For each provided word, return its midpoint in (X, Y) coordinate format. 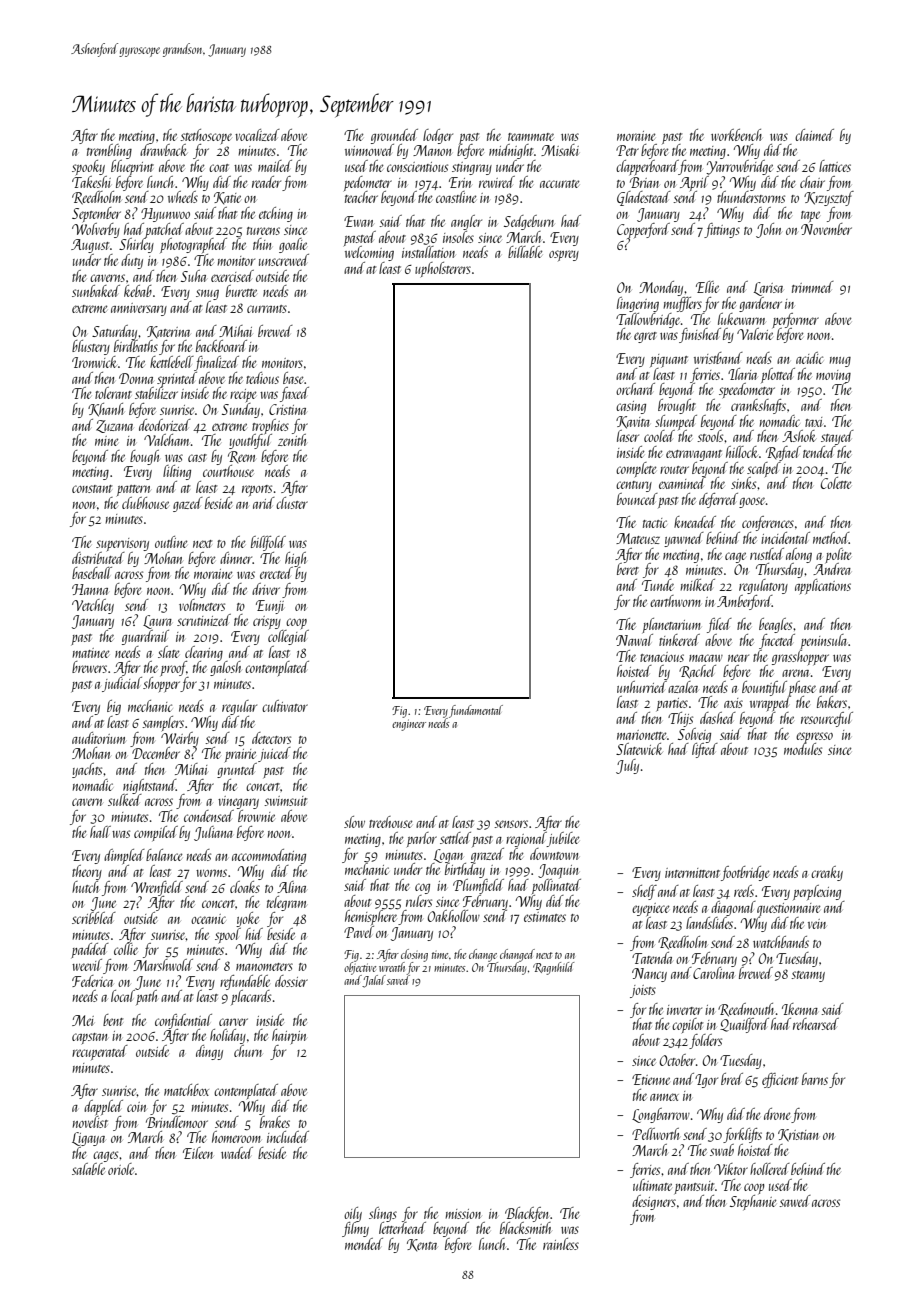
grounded (394, 136)
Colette (836, 483)
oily (353, 1214)
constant (92, 489)
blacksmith (525, 1228)
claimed (814, 135)
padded (90, 950)
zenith (292, 440)
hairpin (289, 1036)
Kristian (798, 1135)
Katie (227, 198)
